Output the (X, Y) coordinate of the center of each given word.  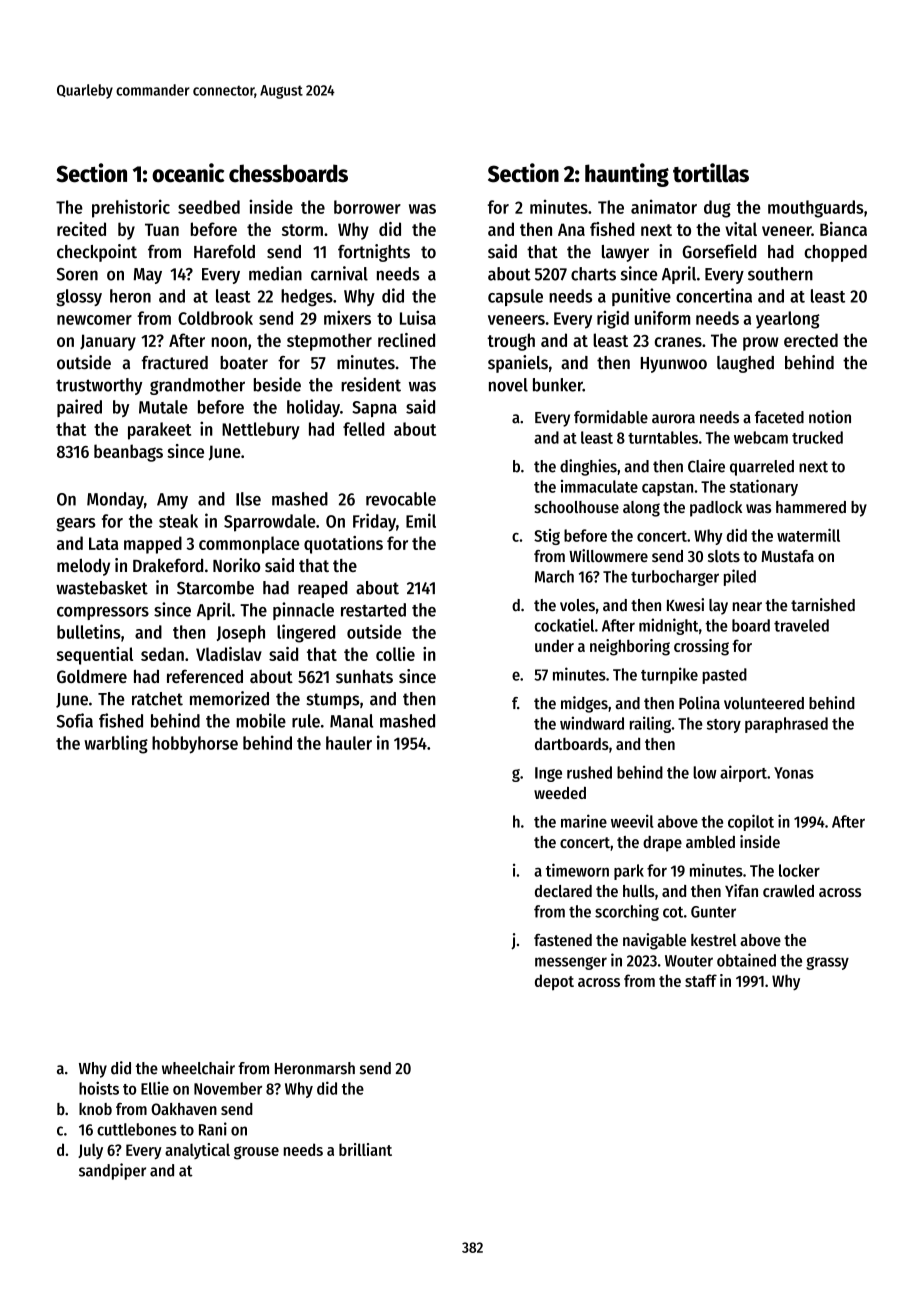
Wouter (689, 961)
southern (780, 274)
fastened (563, 940)
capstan (667, 489)
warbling (116, 744)
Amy (172, 501)
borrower (367, 207)
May (148, 276)
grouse (256, 1153)
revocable (401, 499)
